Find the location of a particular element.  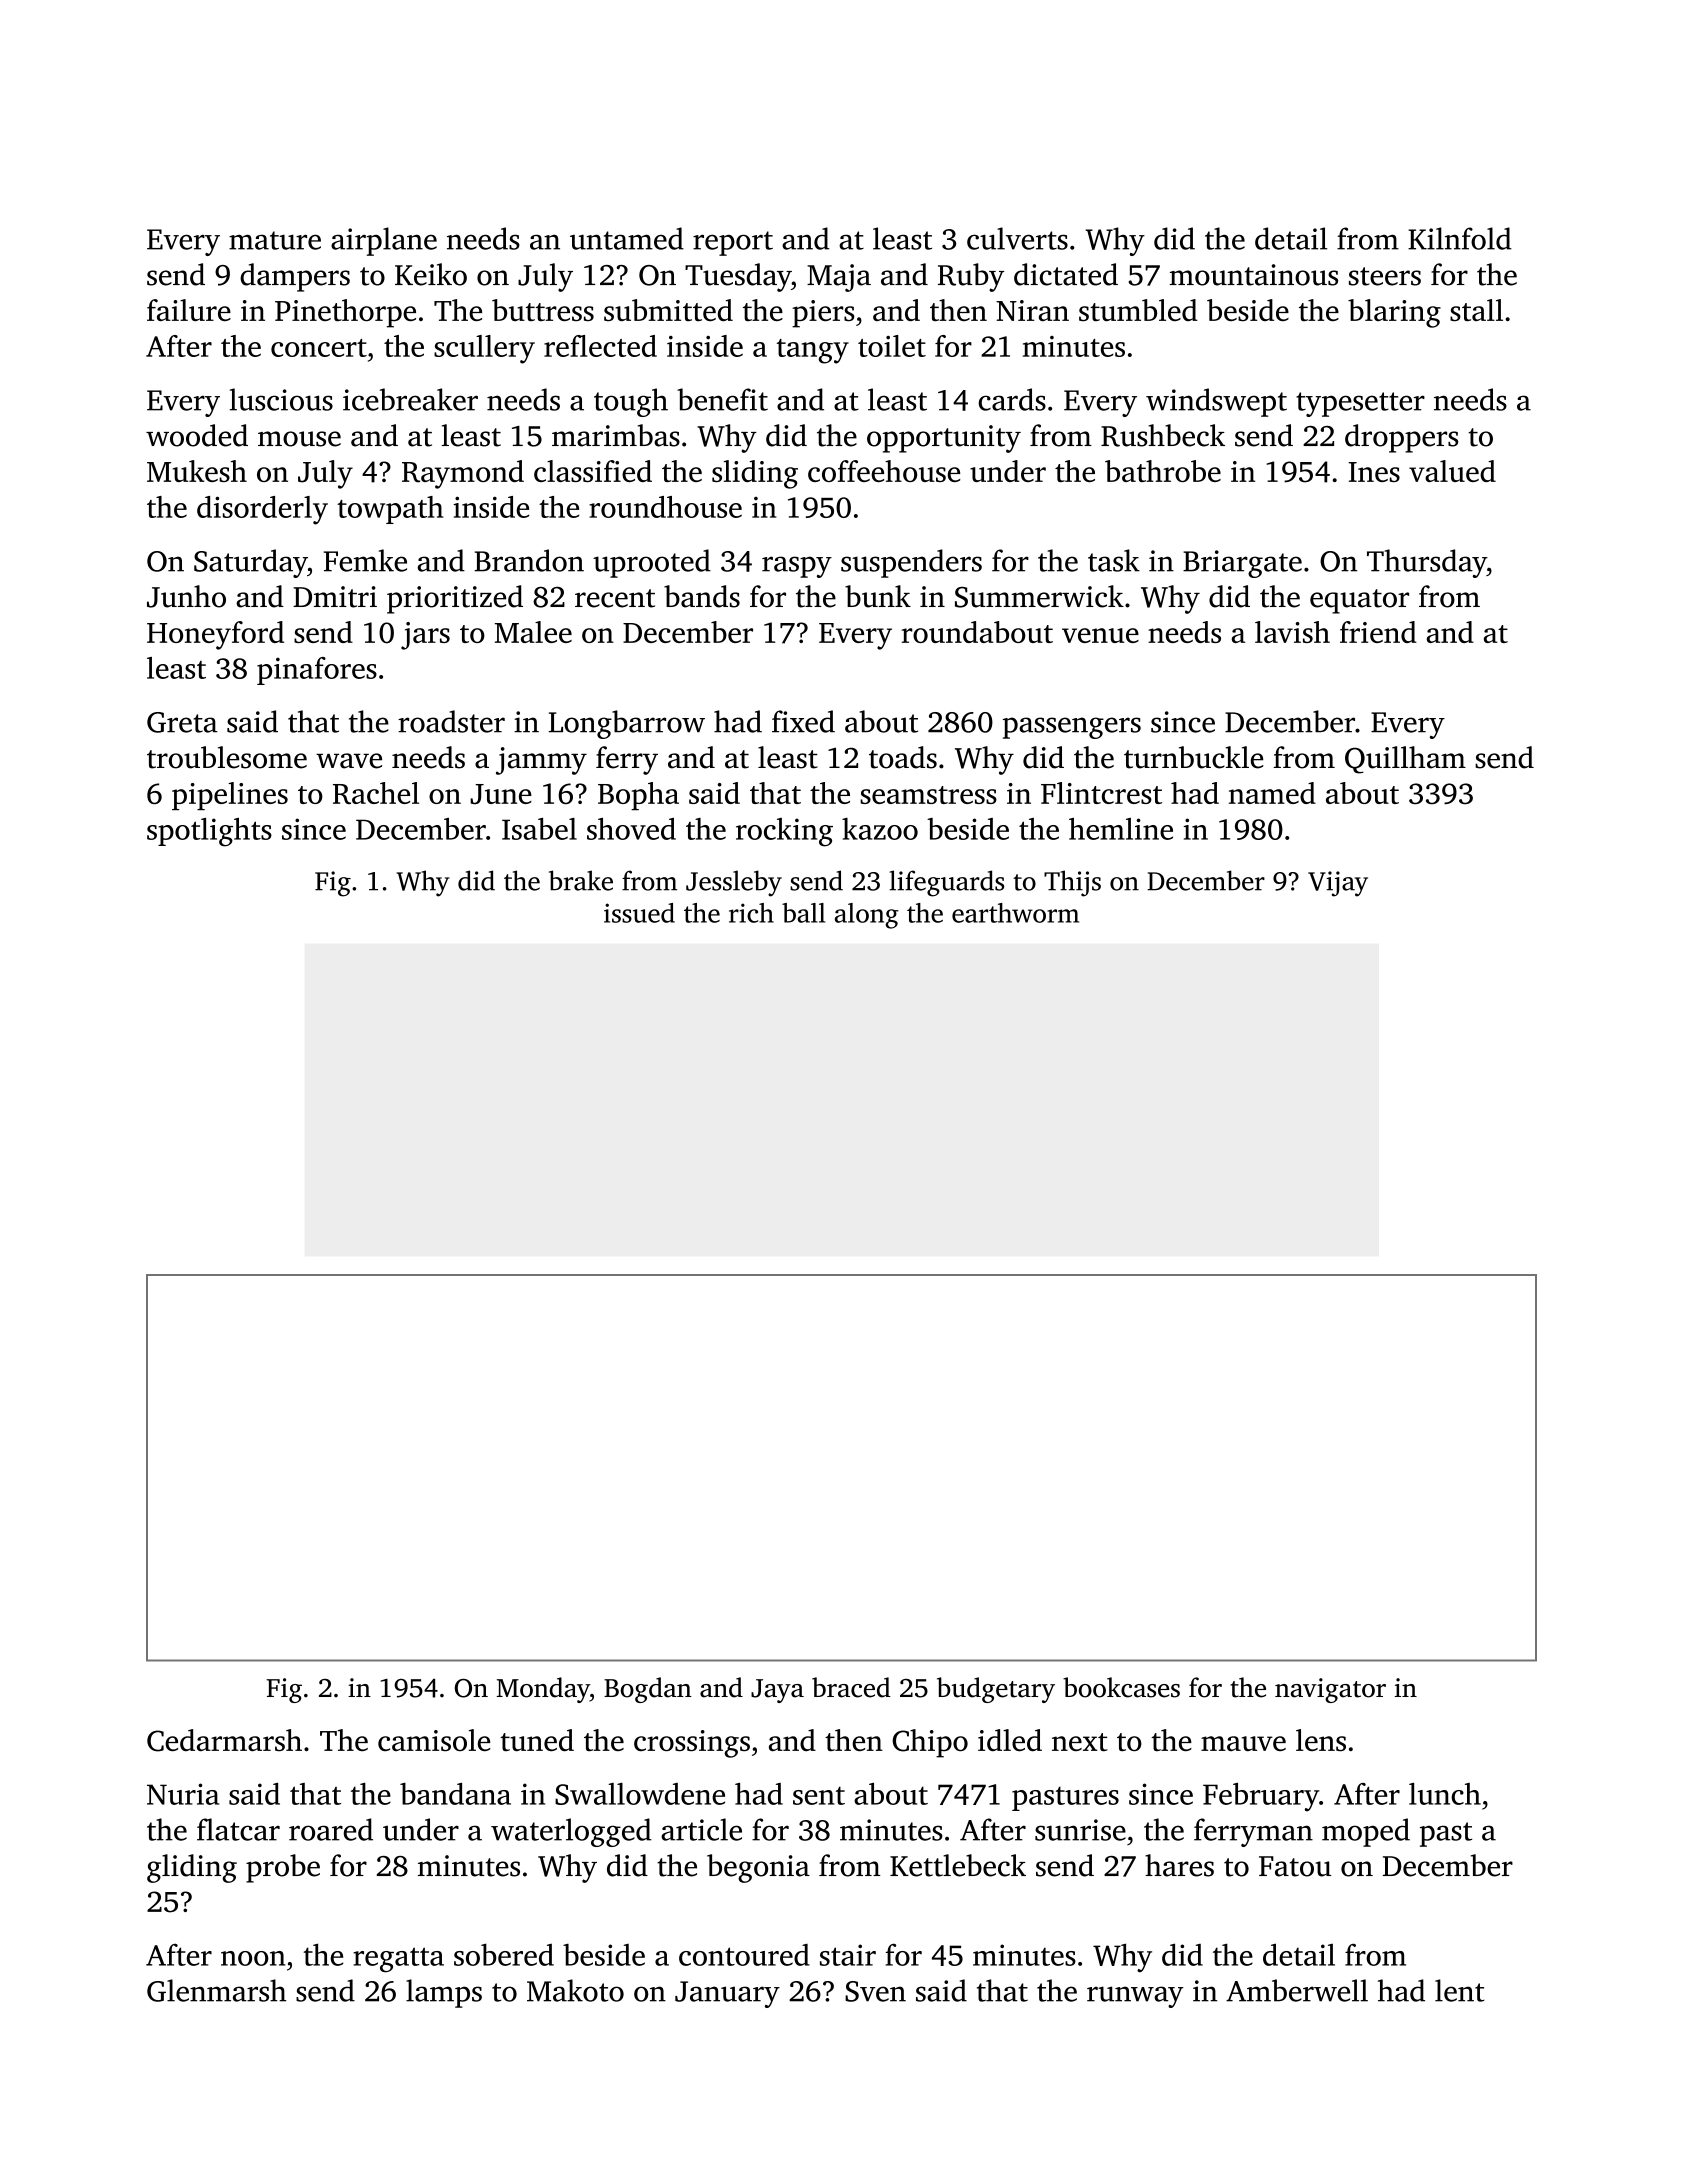

valued is located at coordinates (1452, 471).
